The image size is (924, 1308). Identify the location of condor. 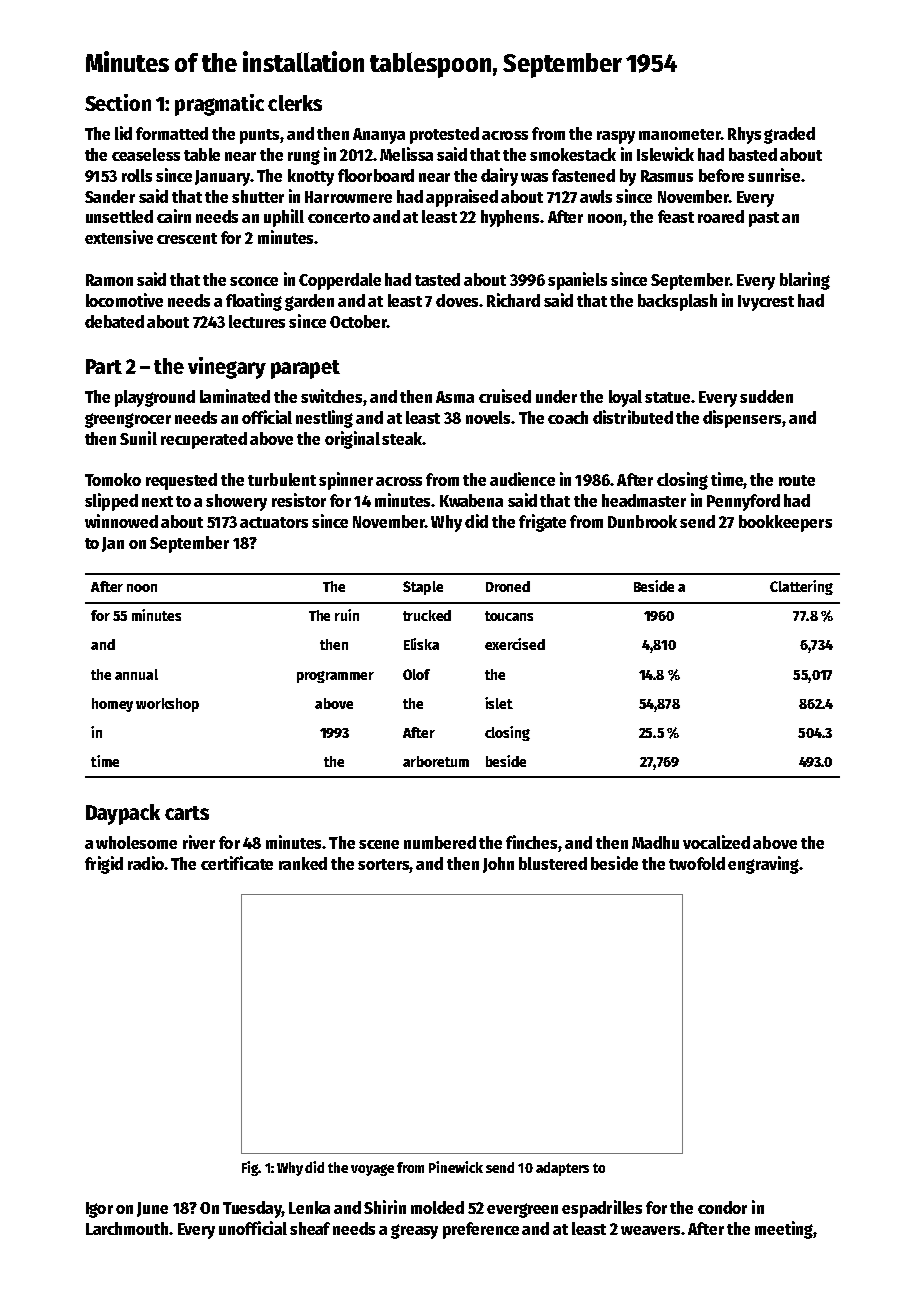
(722, 1207).
